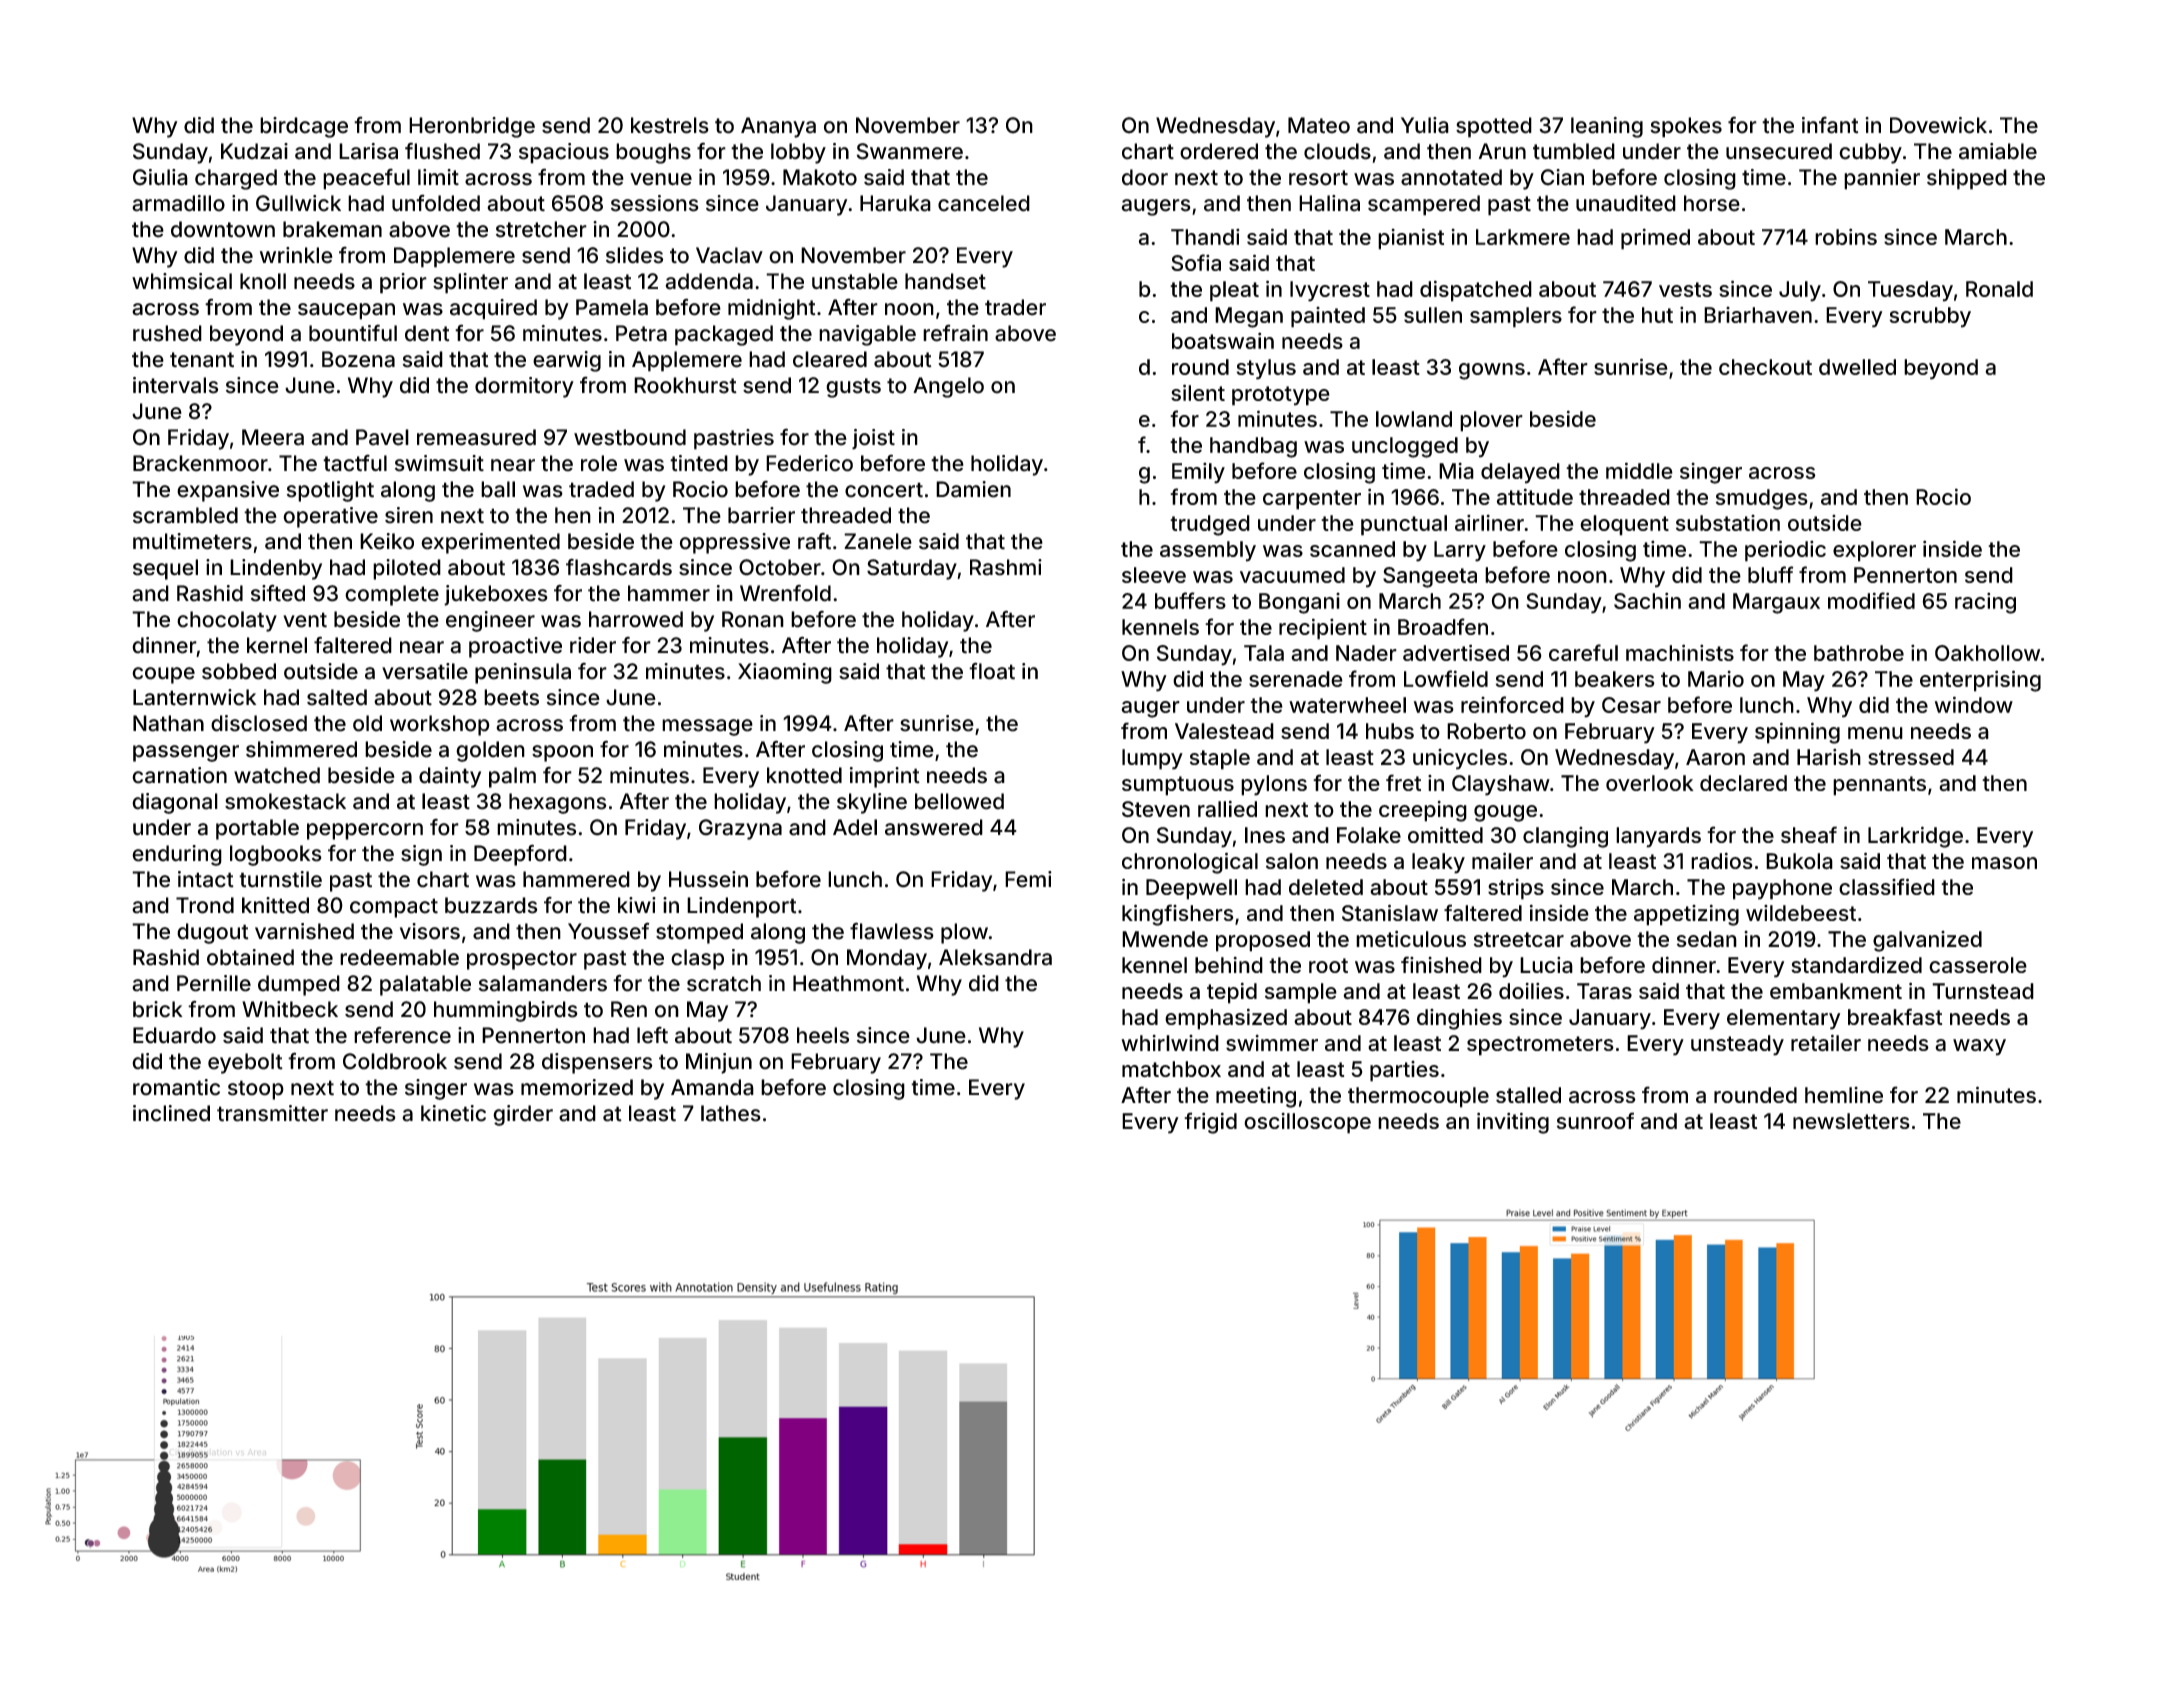 This screenshot has height=1683, width=2178. Describe the element at coordinates (1987, 653) in the screenshot. I see `Oakhollow` at that location.
